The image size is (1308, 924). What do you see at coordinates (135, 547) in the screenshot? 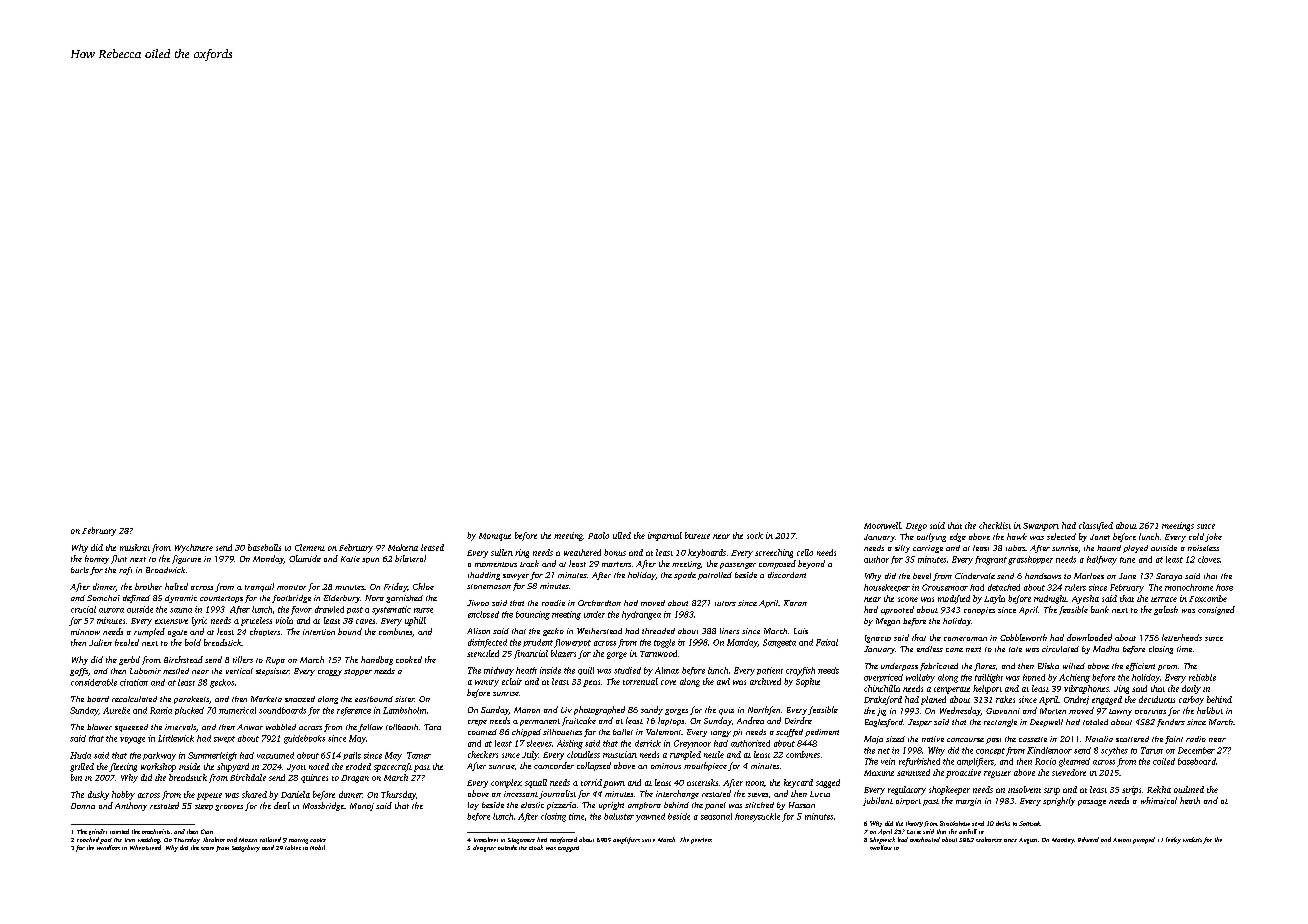
I see `muskrat` at bounding box center [135, 547].
